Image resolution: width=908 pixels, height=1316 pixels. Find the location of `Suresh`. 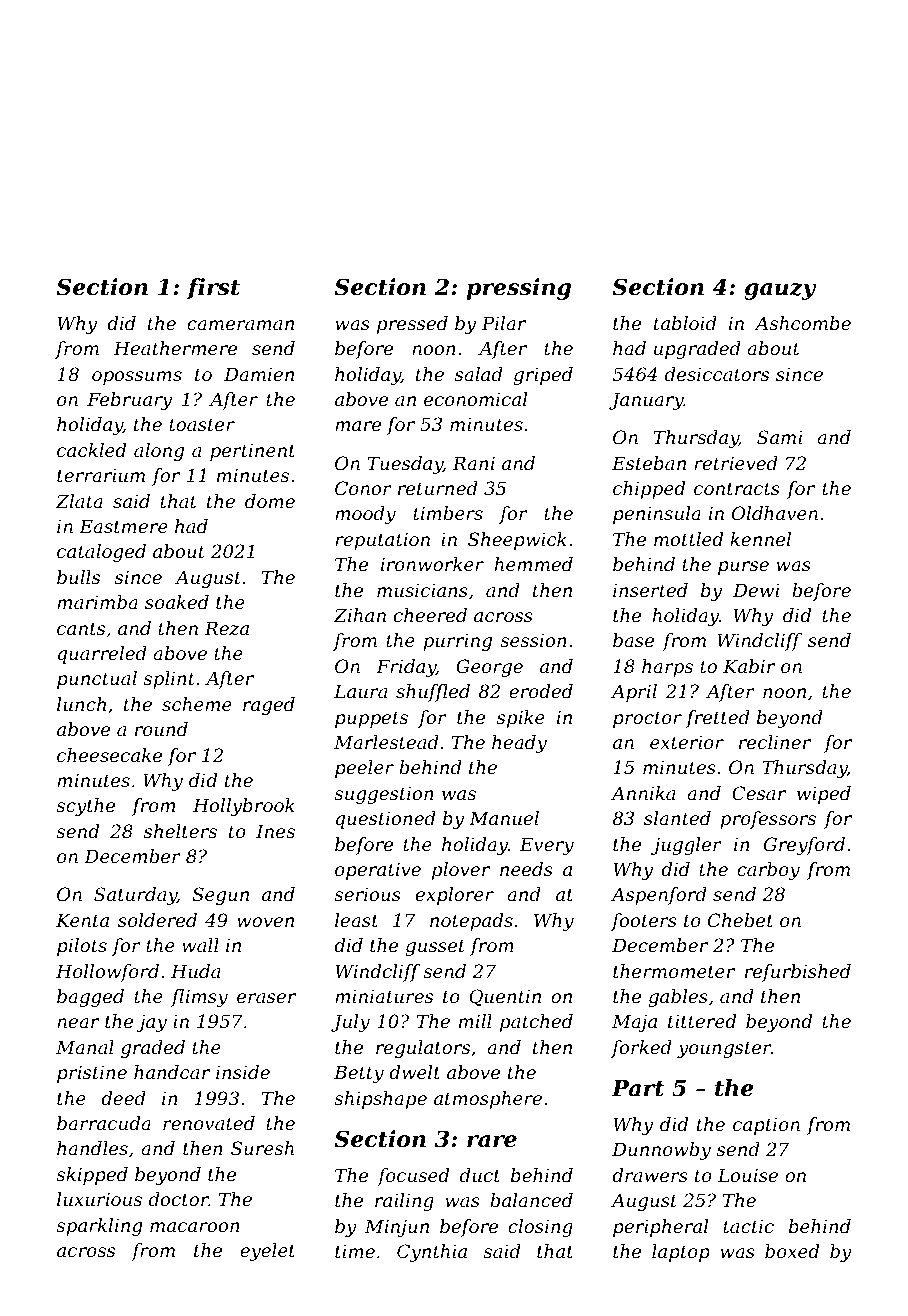

Suresh is located at coordinates (262, 1148).
